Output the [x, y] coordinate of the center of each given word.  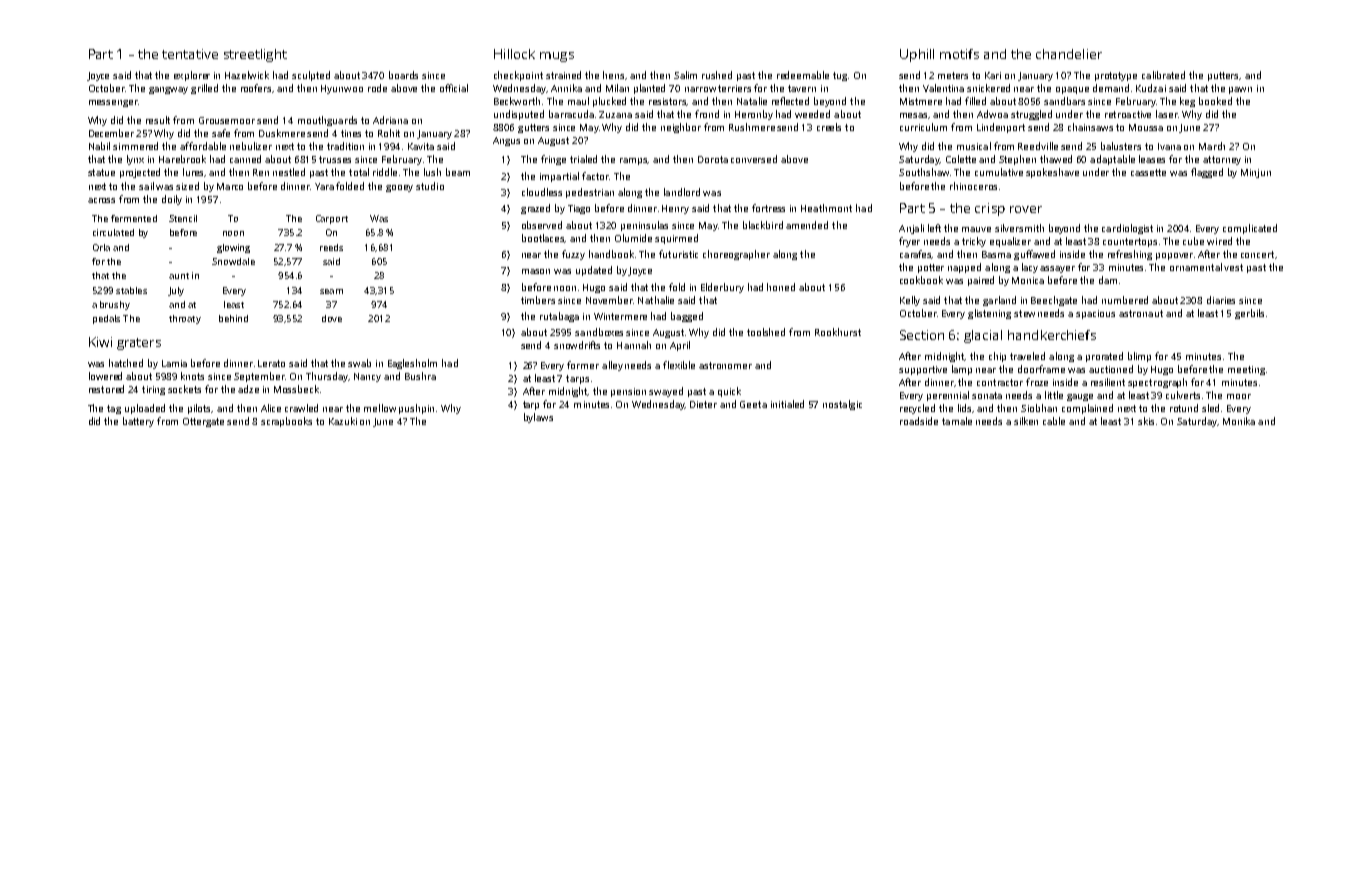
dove [332, 318]
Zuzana [615, 114]
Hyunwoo [342, 89]
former [583, 365]
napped [964, 268]
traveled [1027, 356]
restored [106, 389]
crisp [990, 209]
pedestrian [590, 193]
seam [331, 291]
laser [1167, 114]
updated [594, 271]
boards [403, 75]
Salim [685, 75]
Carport [332, 219]
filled [975, 101]
